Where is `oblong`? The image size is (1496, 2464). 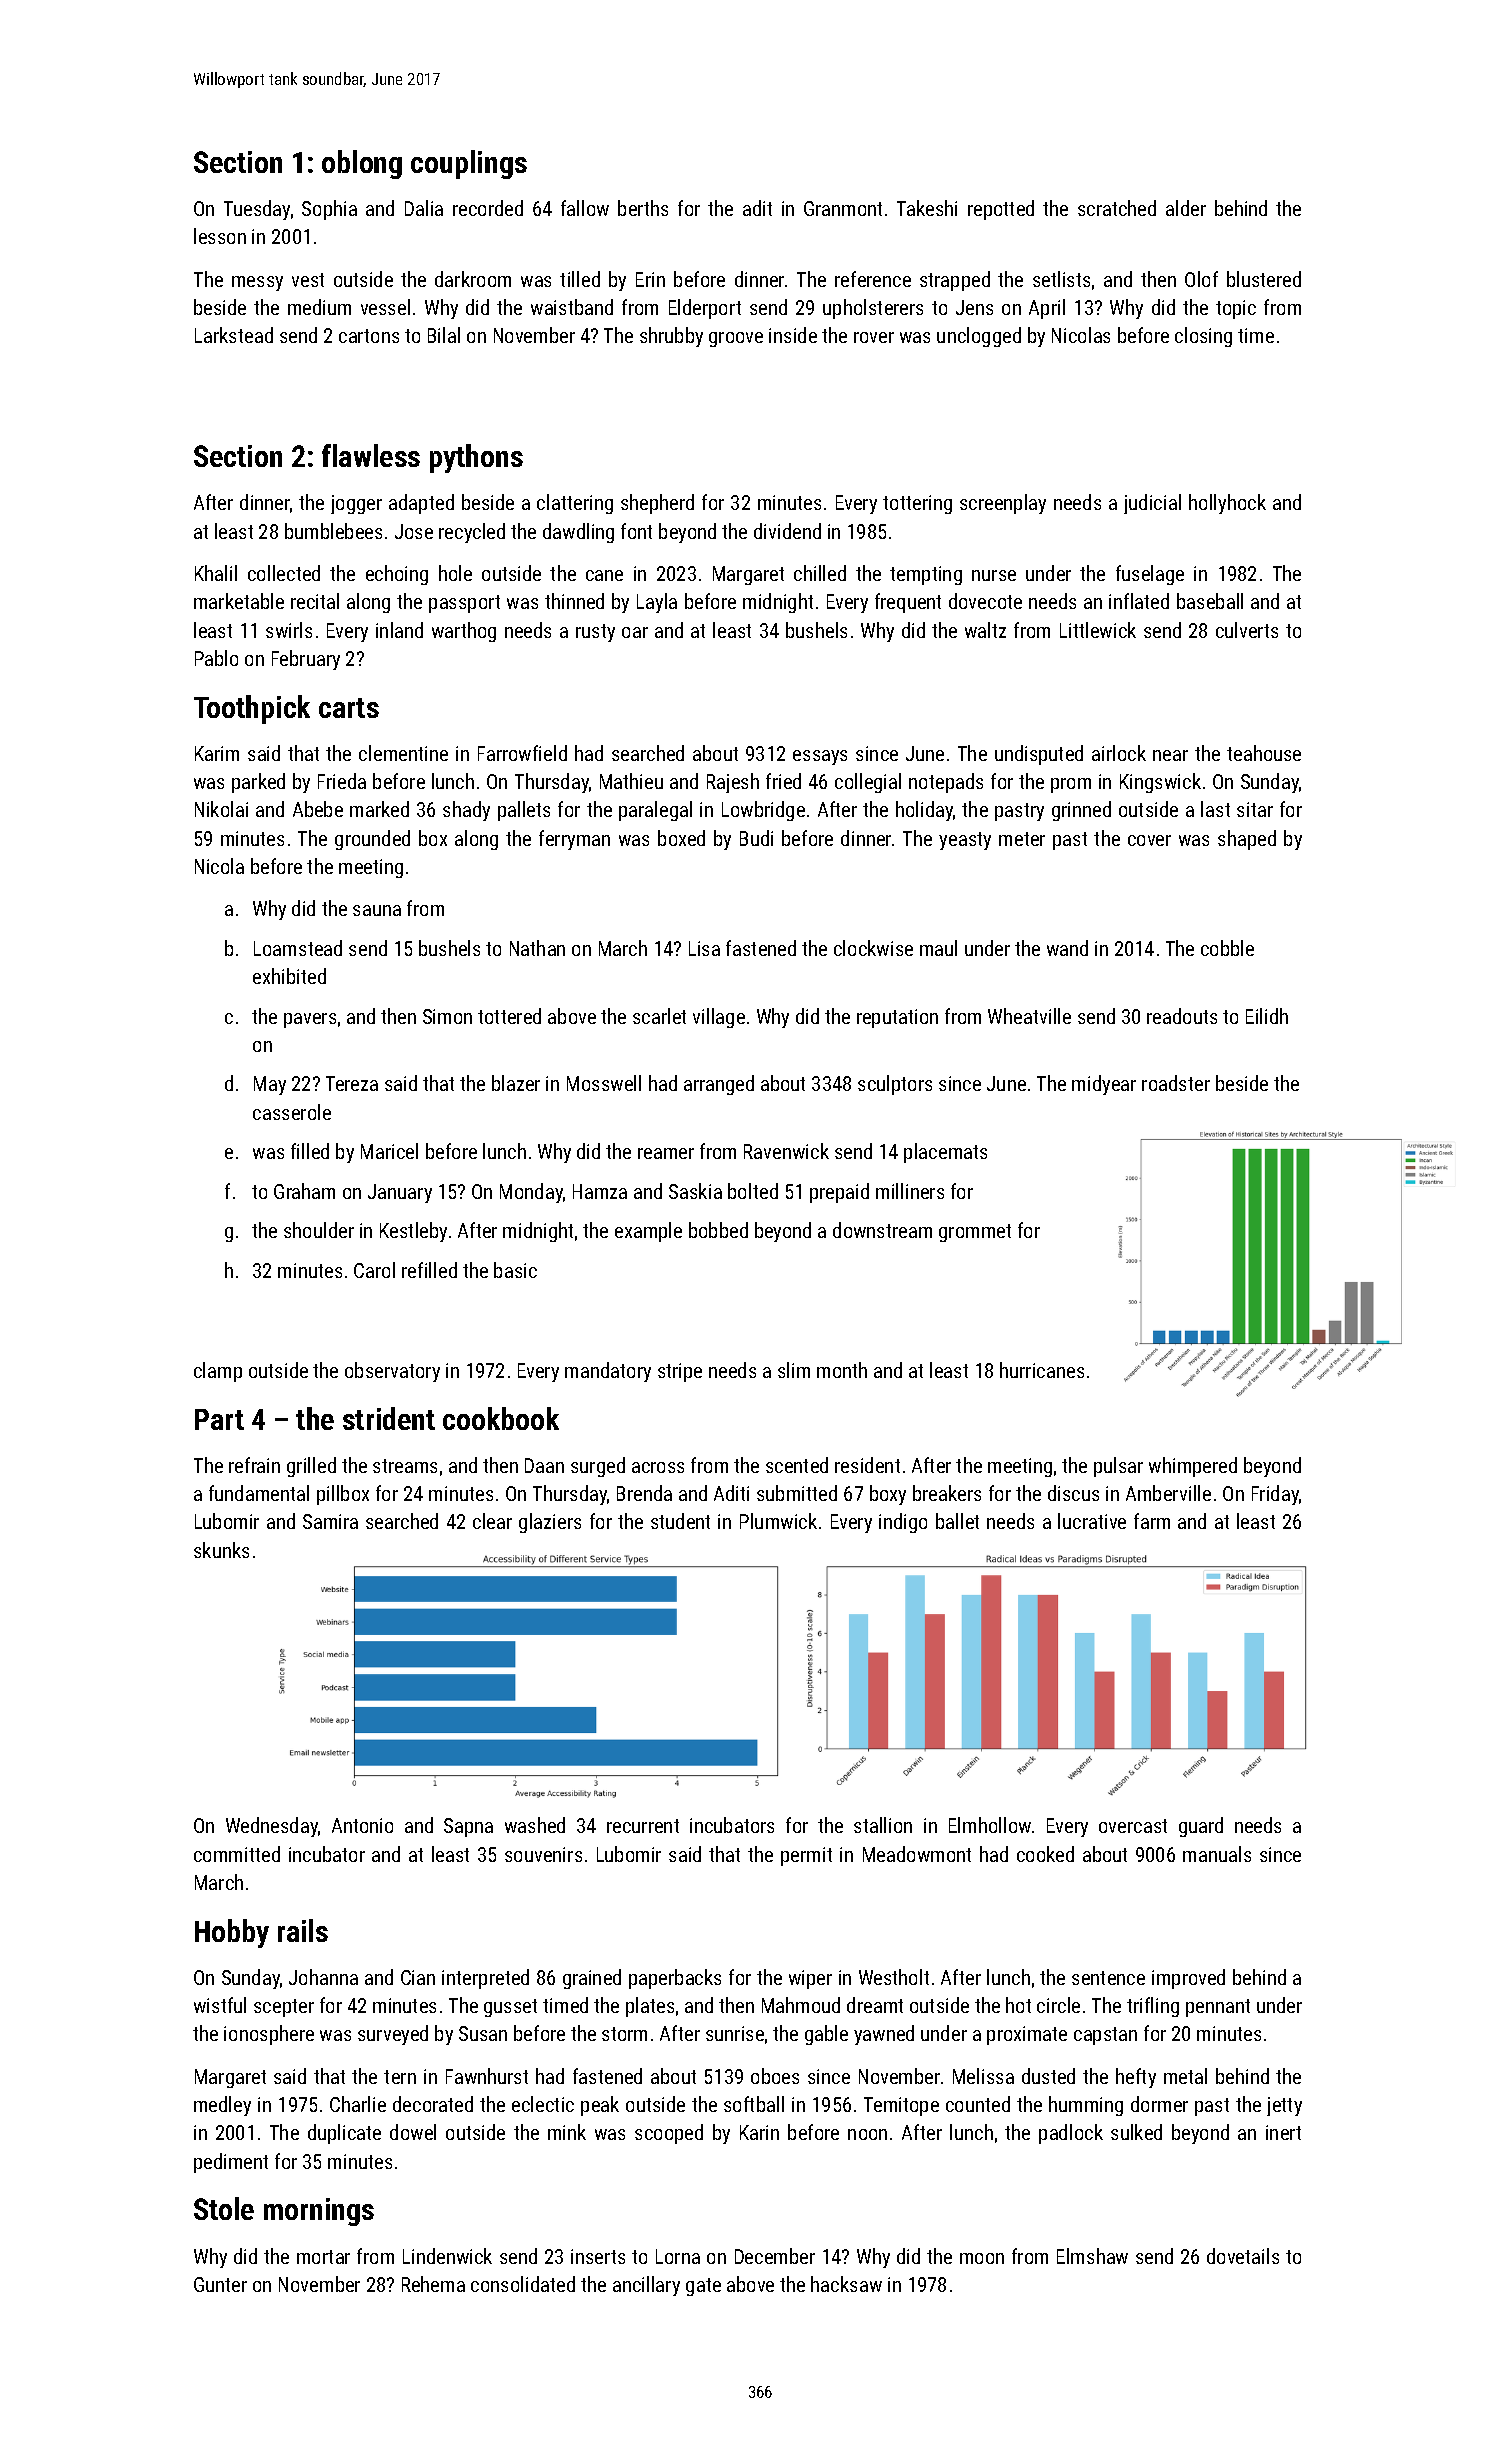 oblong is located at coordinates (362, 164).
